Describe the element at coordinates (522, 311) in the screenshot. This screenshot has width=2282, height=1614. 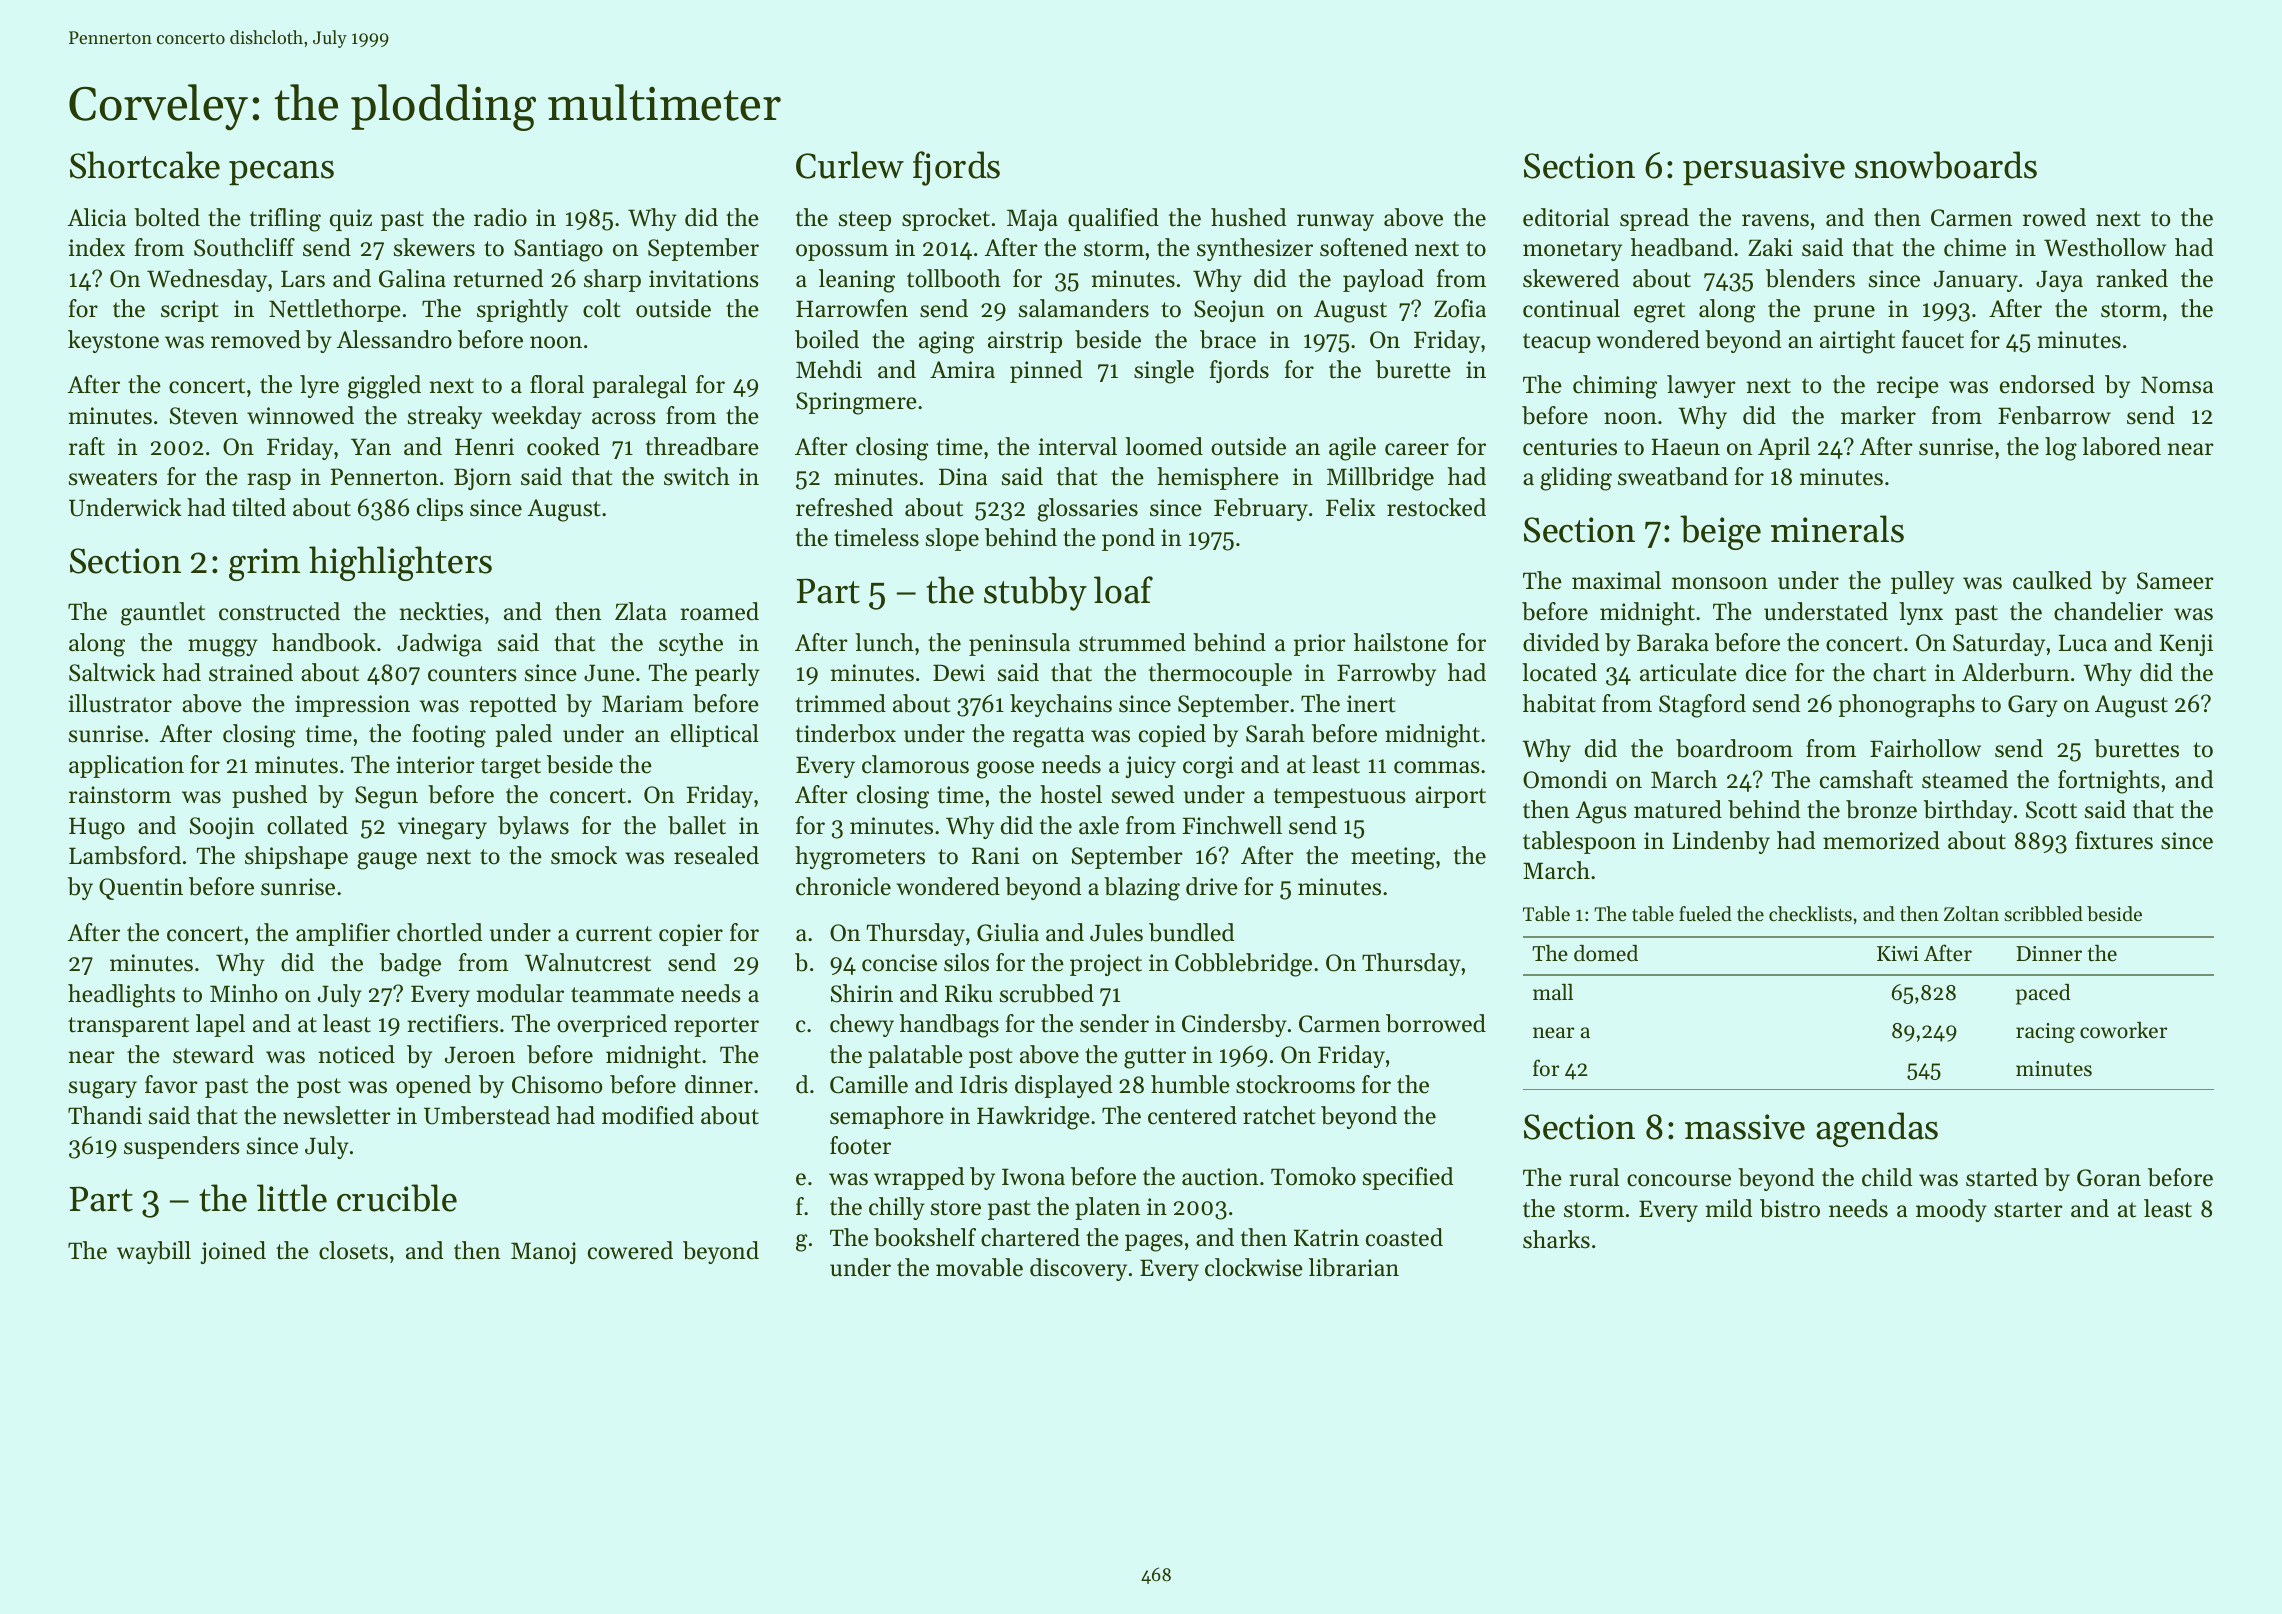
I see `sprightly` at that location.
